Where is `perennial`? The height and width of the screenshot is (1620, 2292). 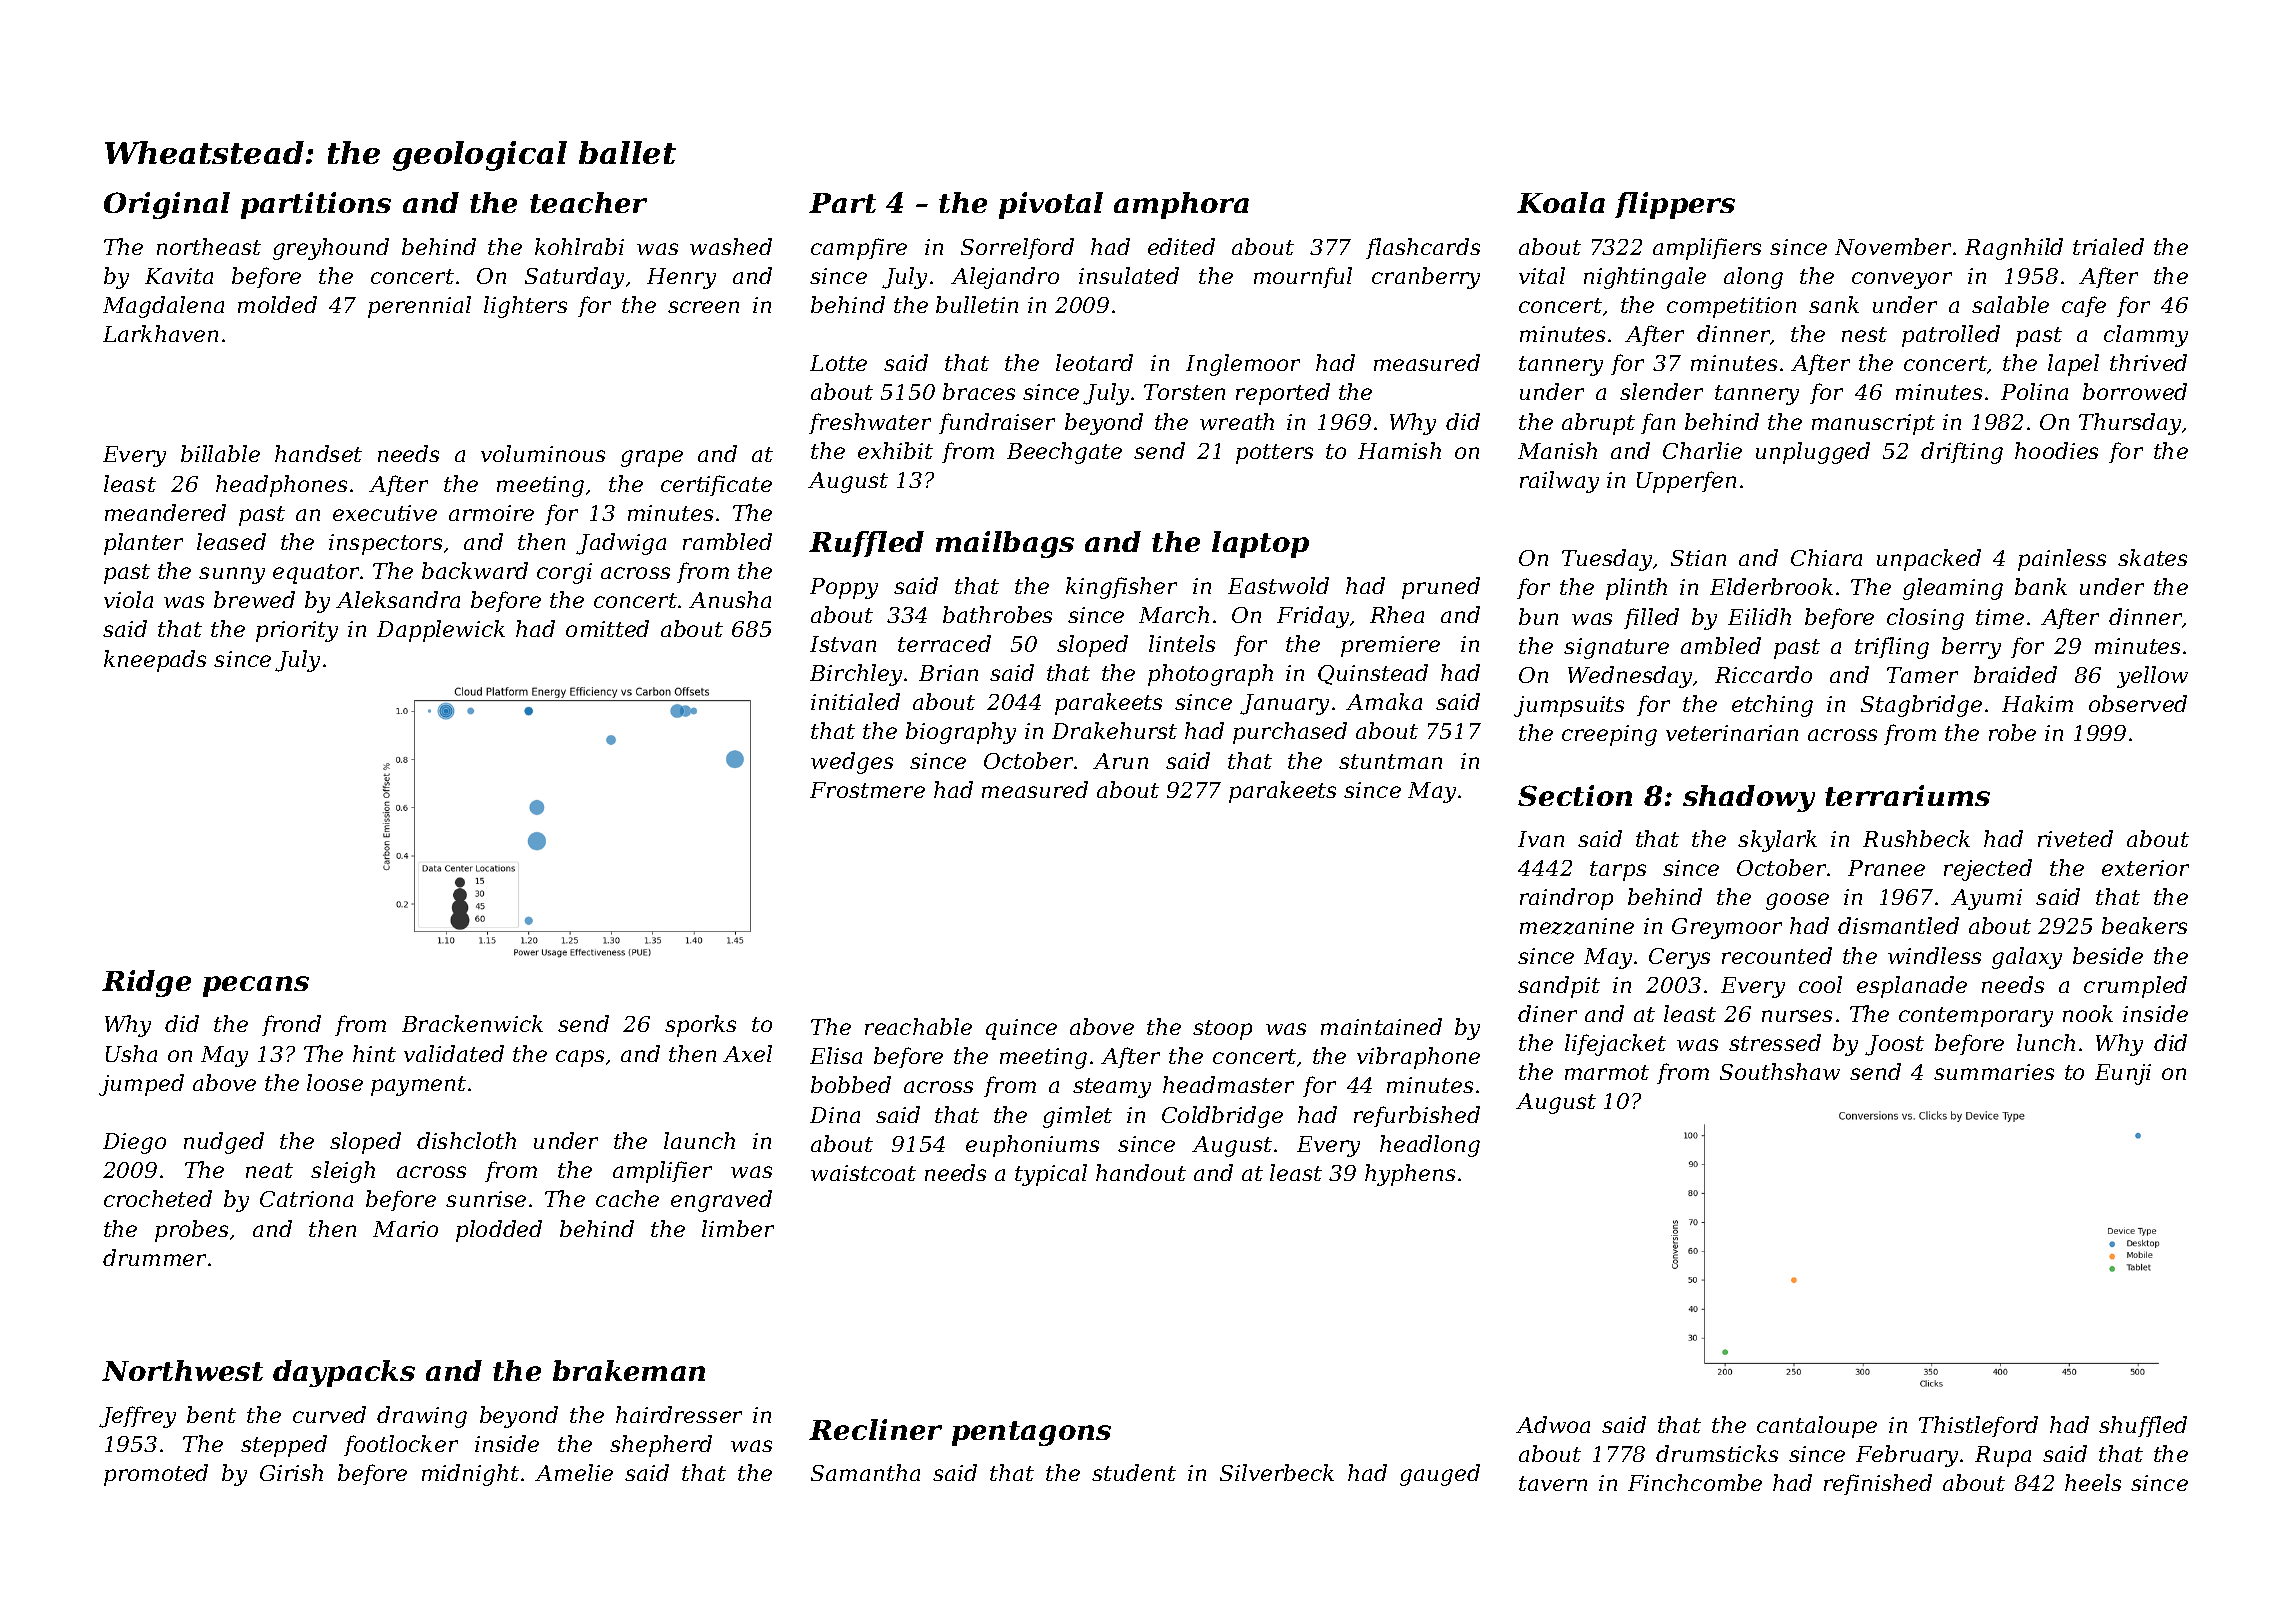
perennial is located at coordinates (419, 307).
